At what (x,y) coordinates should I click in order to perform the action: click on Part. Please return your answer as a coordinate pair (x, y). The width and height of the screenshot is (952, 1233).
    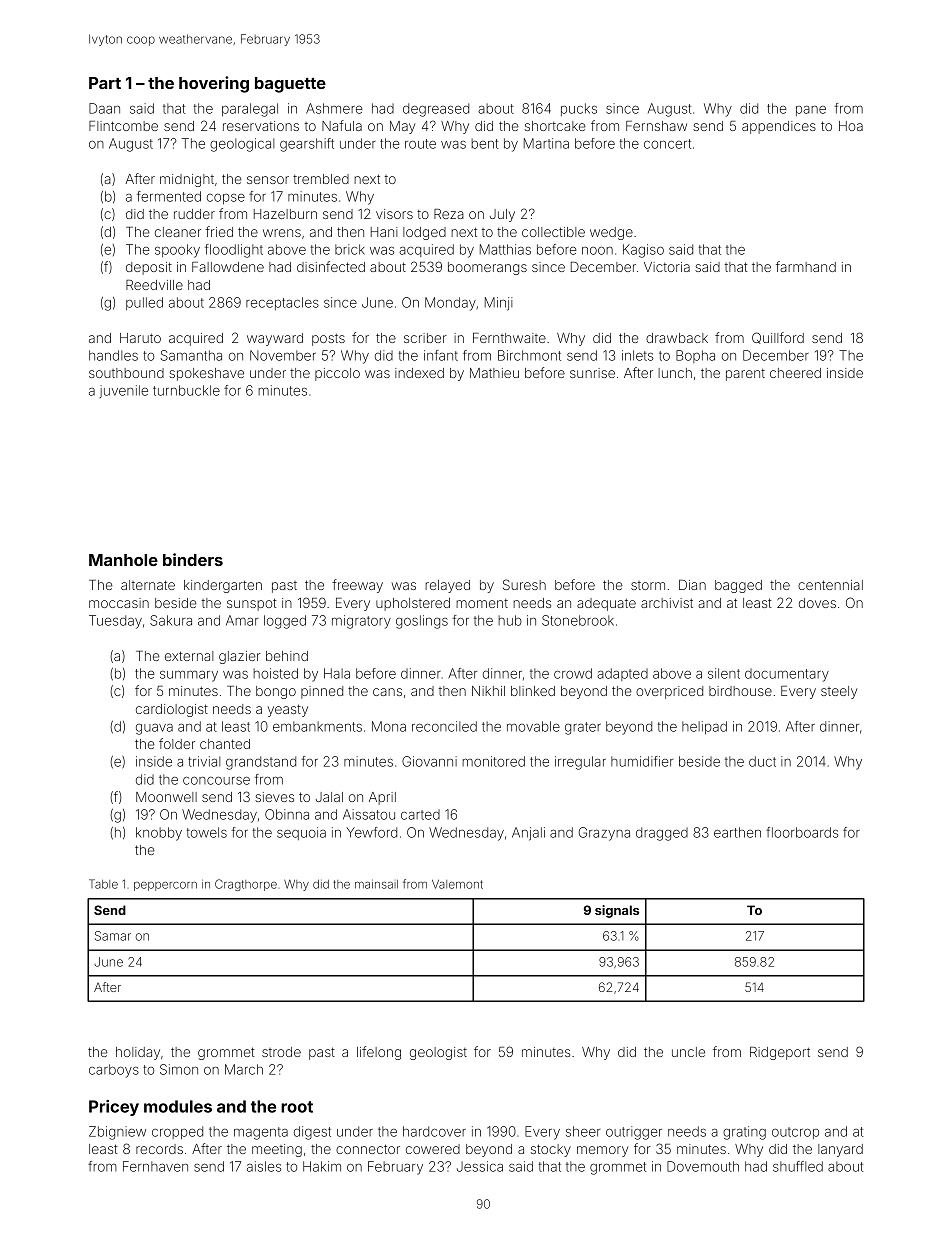
    Looking at the image, I should click on (105, 83).
